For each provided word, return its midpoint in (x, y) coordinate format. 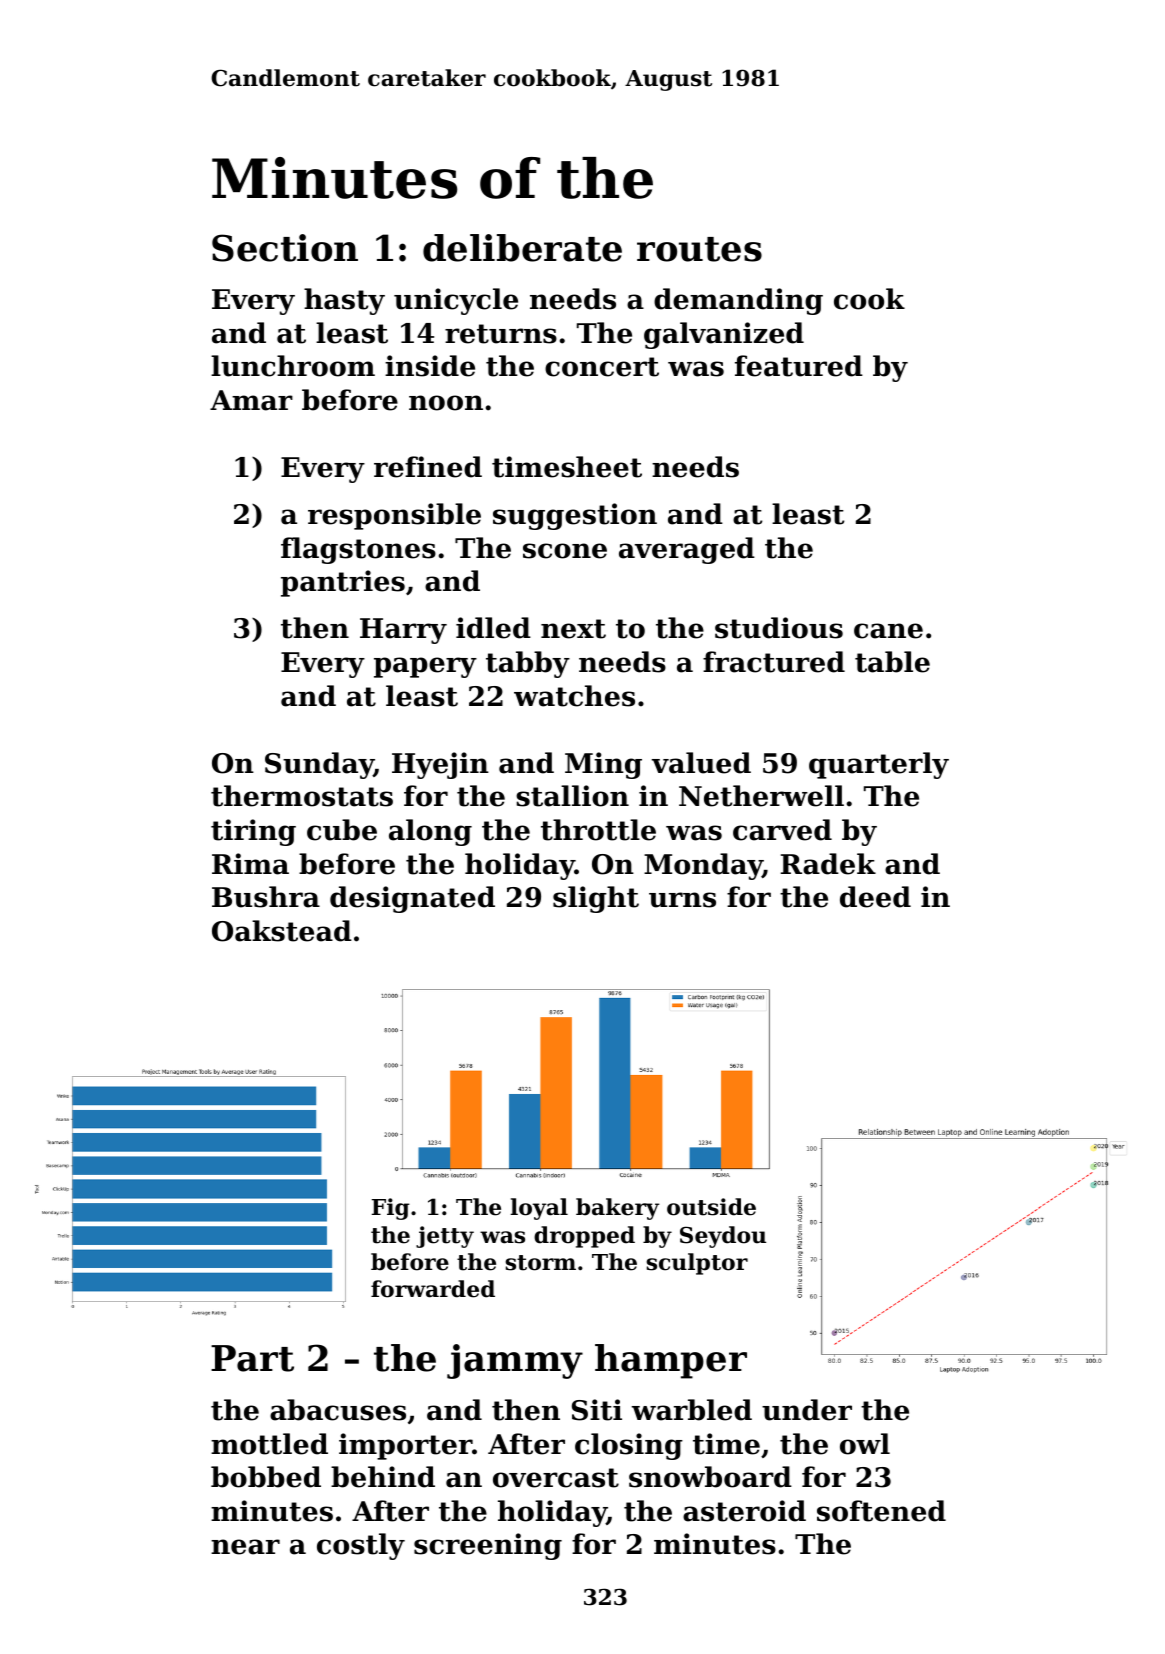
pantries (343, 583)
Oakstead (282, 931)
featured (799, 366)
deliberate (522, 248)
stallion (572, 796)
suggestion (575, 516)
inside (430, 366)
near (245, 1547)
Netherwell (761, 796)
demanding (738, 301)
